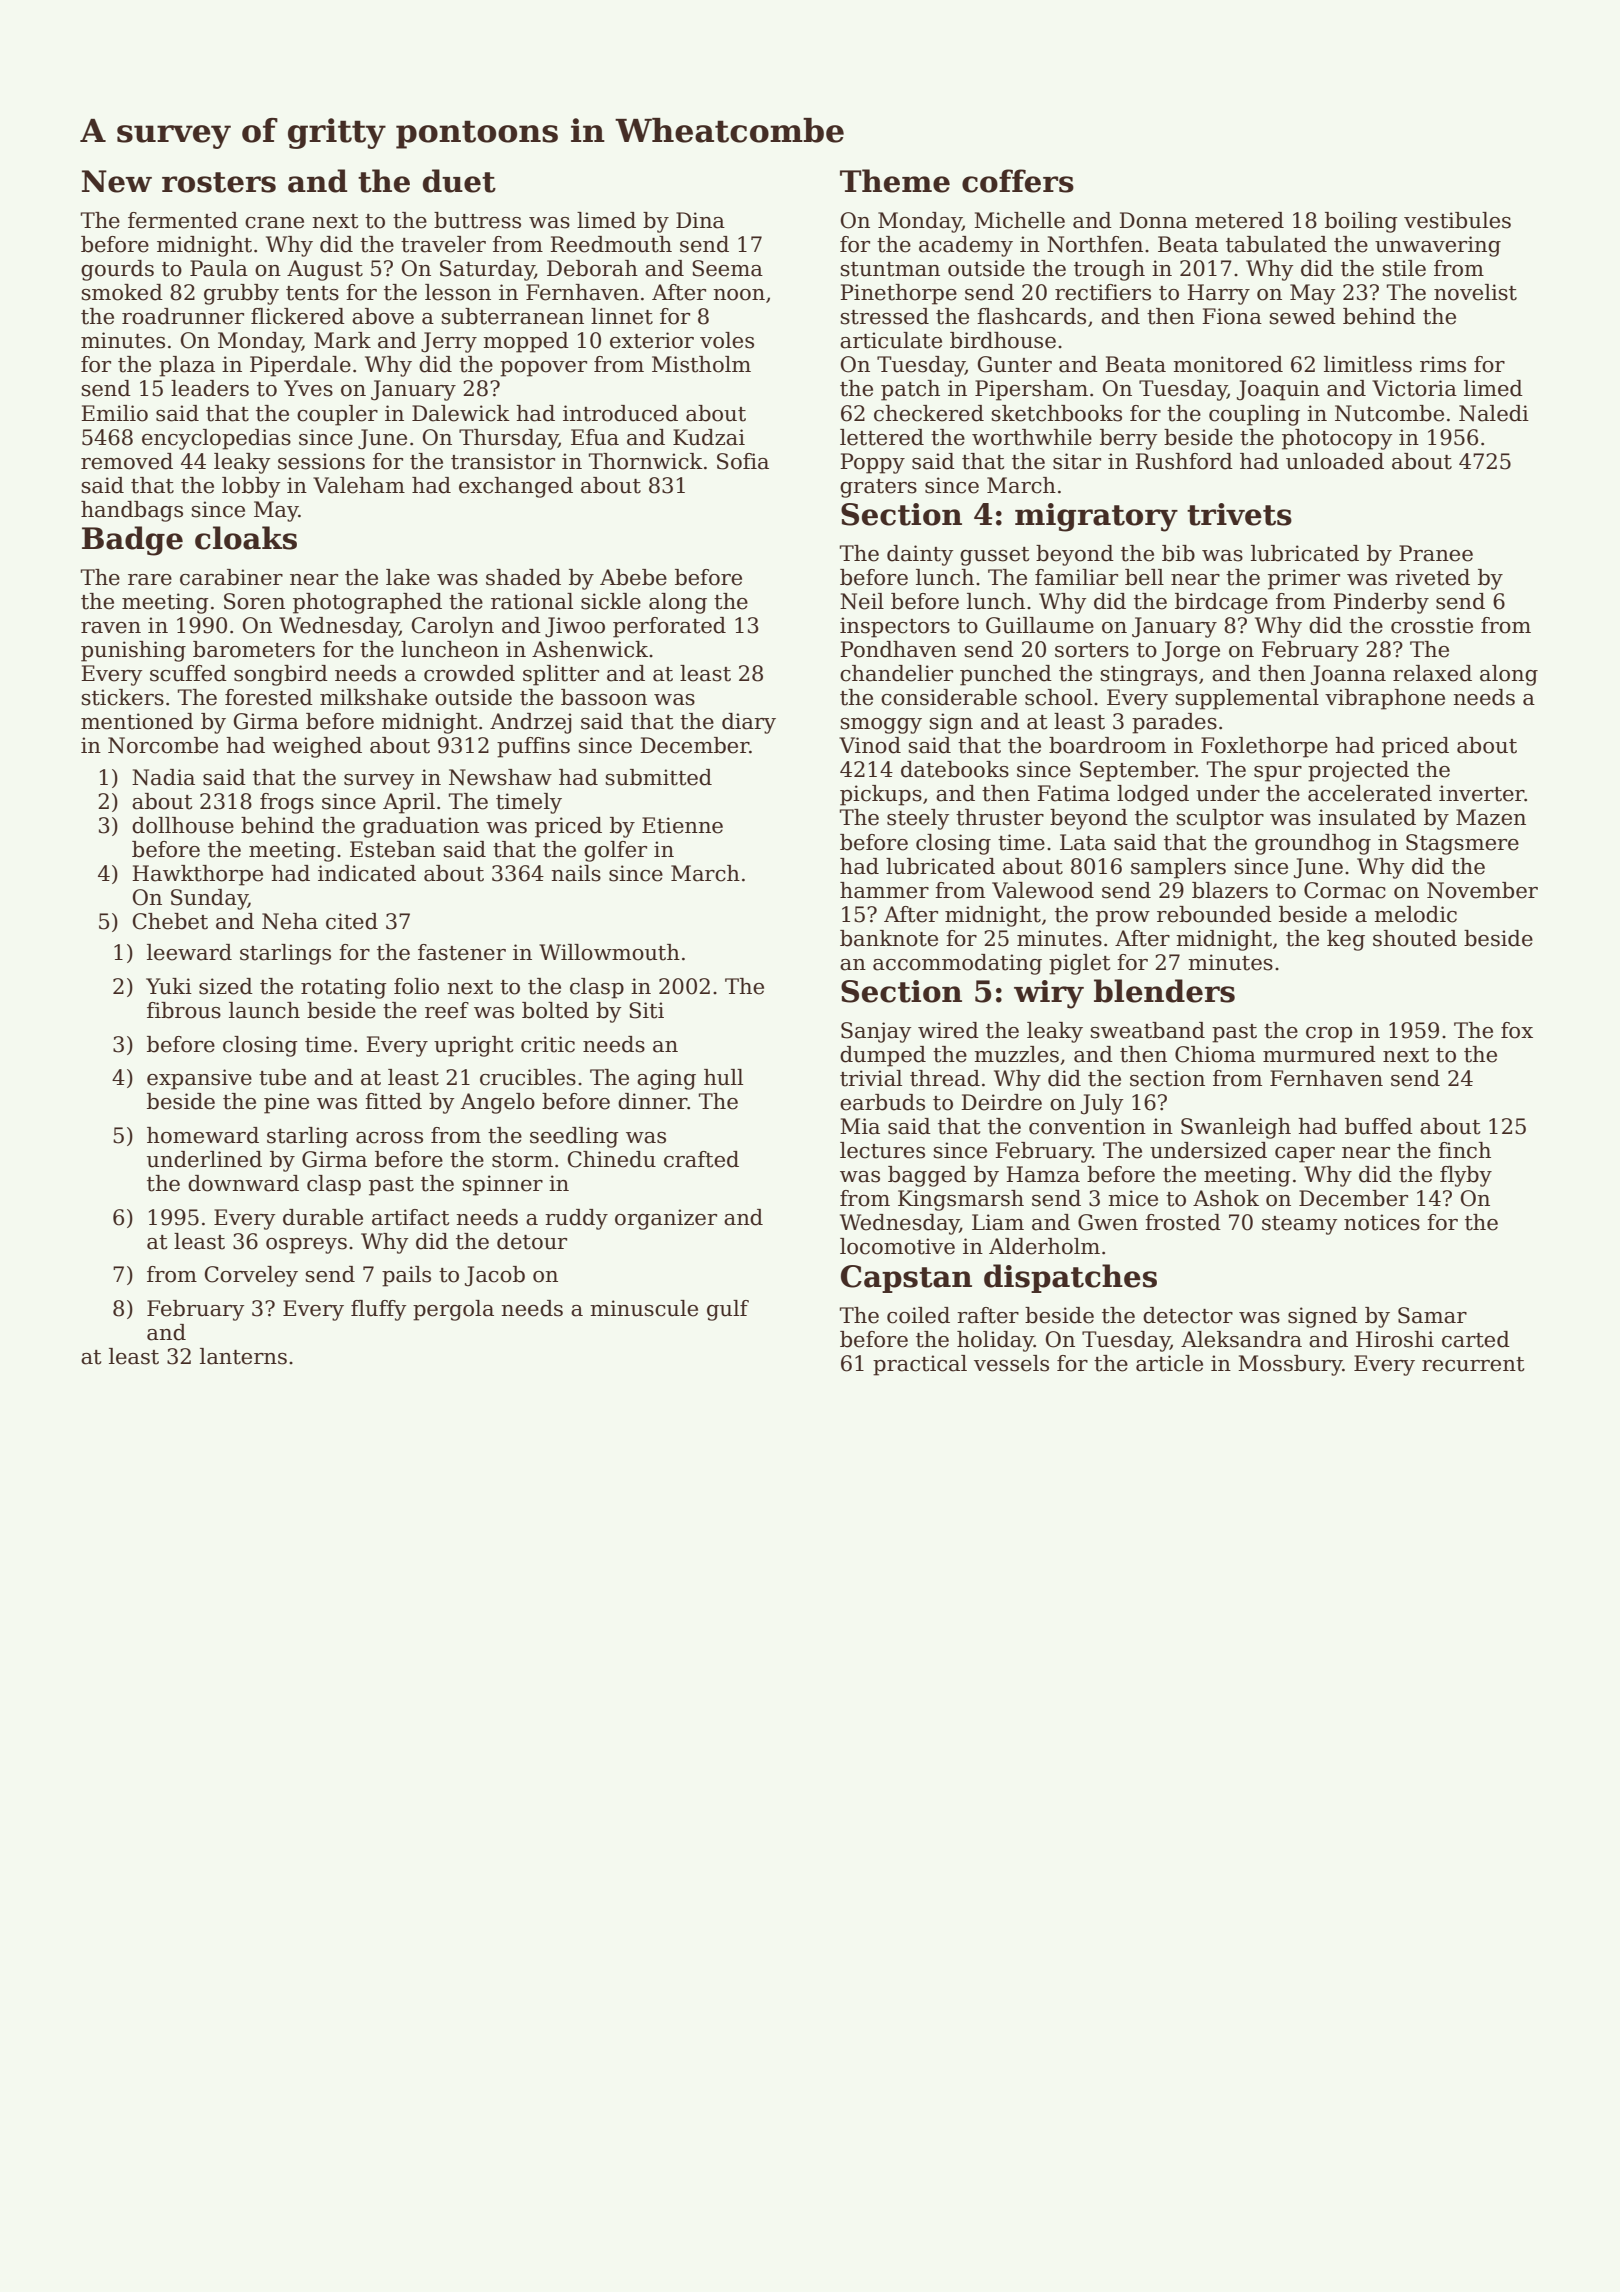 The image size is (1620, 2292). What do you see at coordinates (920, 1365) in the screenshot?
I see `practical` at bounding box center [920, 1365].
